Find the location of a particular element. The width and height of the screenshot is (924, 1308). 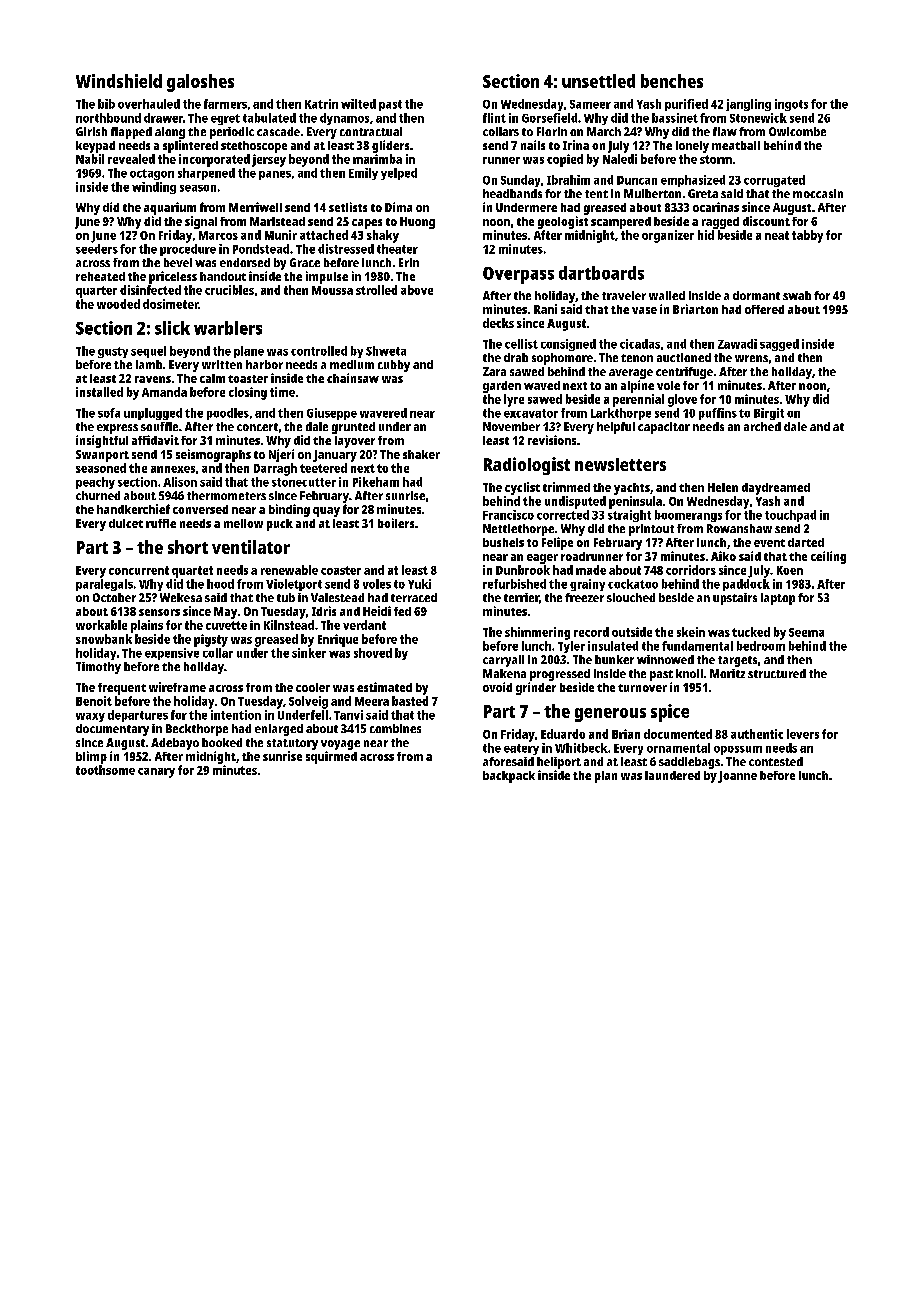

centrifuge is located at coordinates (684, 373).
